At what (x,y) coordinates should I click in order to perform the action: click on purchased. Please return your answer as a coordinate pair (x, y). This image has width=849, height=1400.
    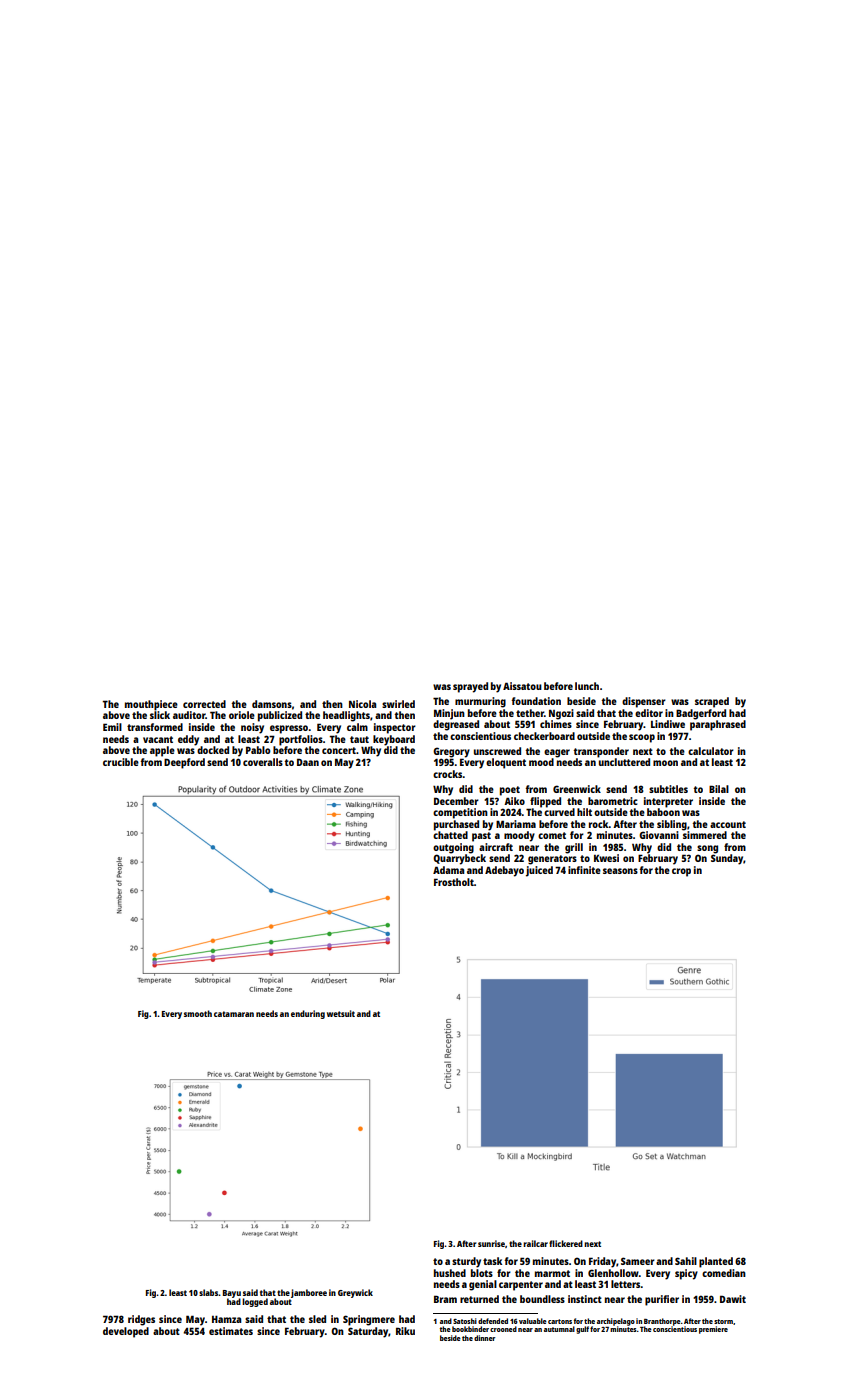
    Looking at the image, I should click on (456, 825).
